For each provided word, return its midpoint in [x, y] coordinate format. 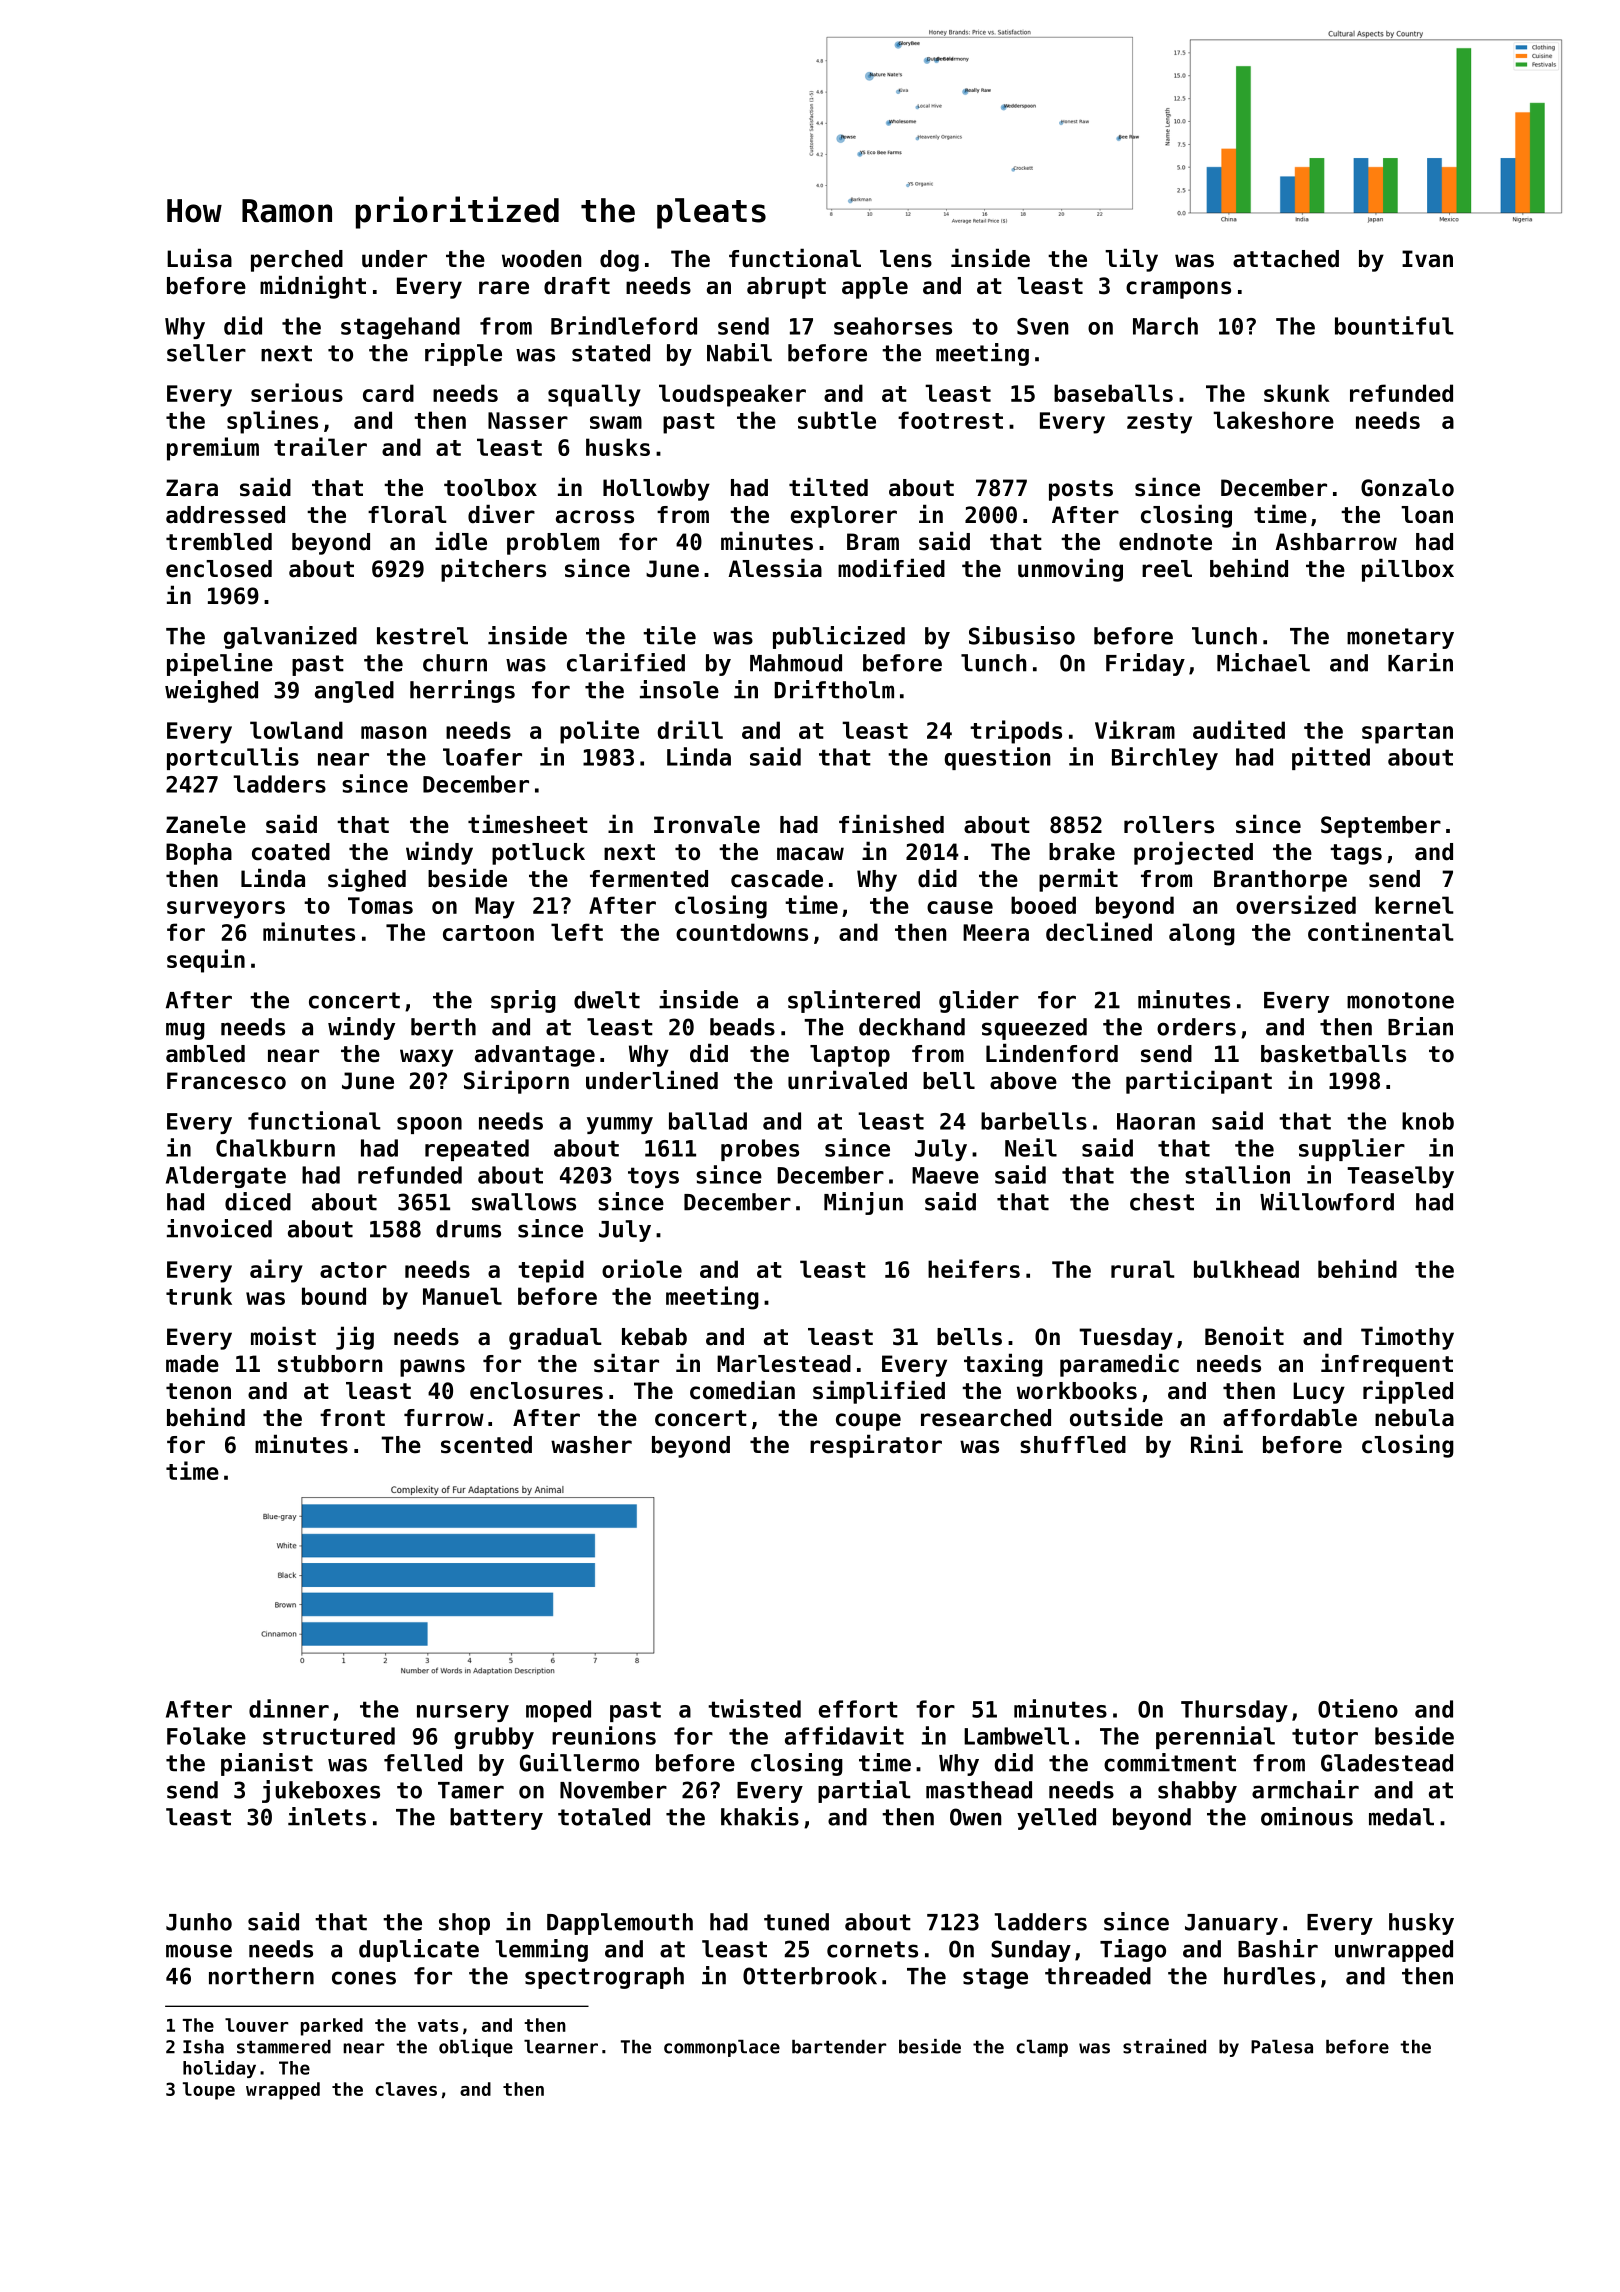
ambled [205, 1054]
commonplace [722, 2048]
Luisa [199, 258]
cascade [777, 879]
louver [256, 2025]
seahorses [893, 326]
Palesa [1282, 2047]
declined [1099, 931]
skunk [1297, 393]
